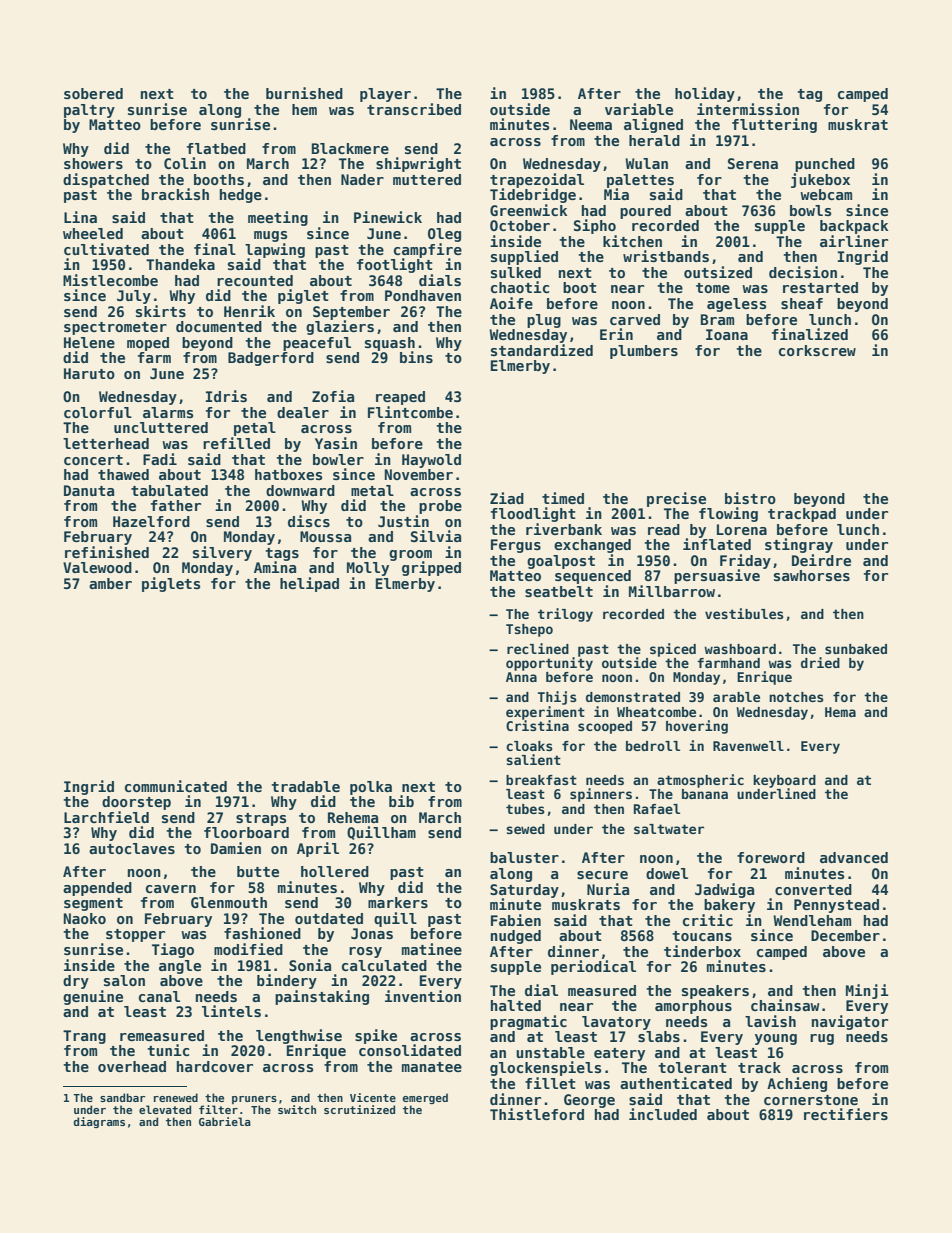  Describe the element at coordinates (414, 109) in the screenshot. I see `transcribed` at that location.
